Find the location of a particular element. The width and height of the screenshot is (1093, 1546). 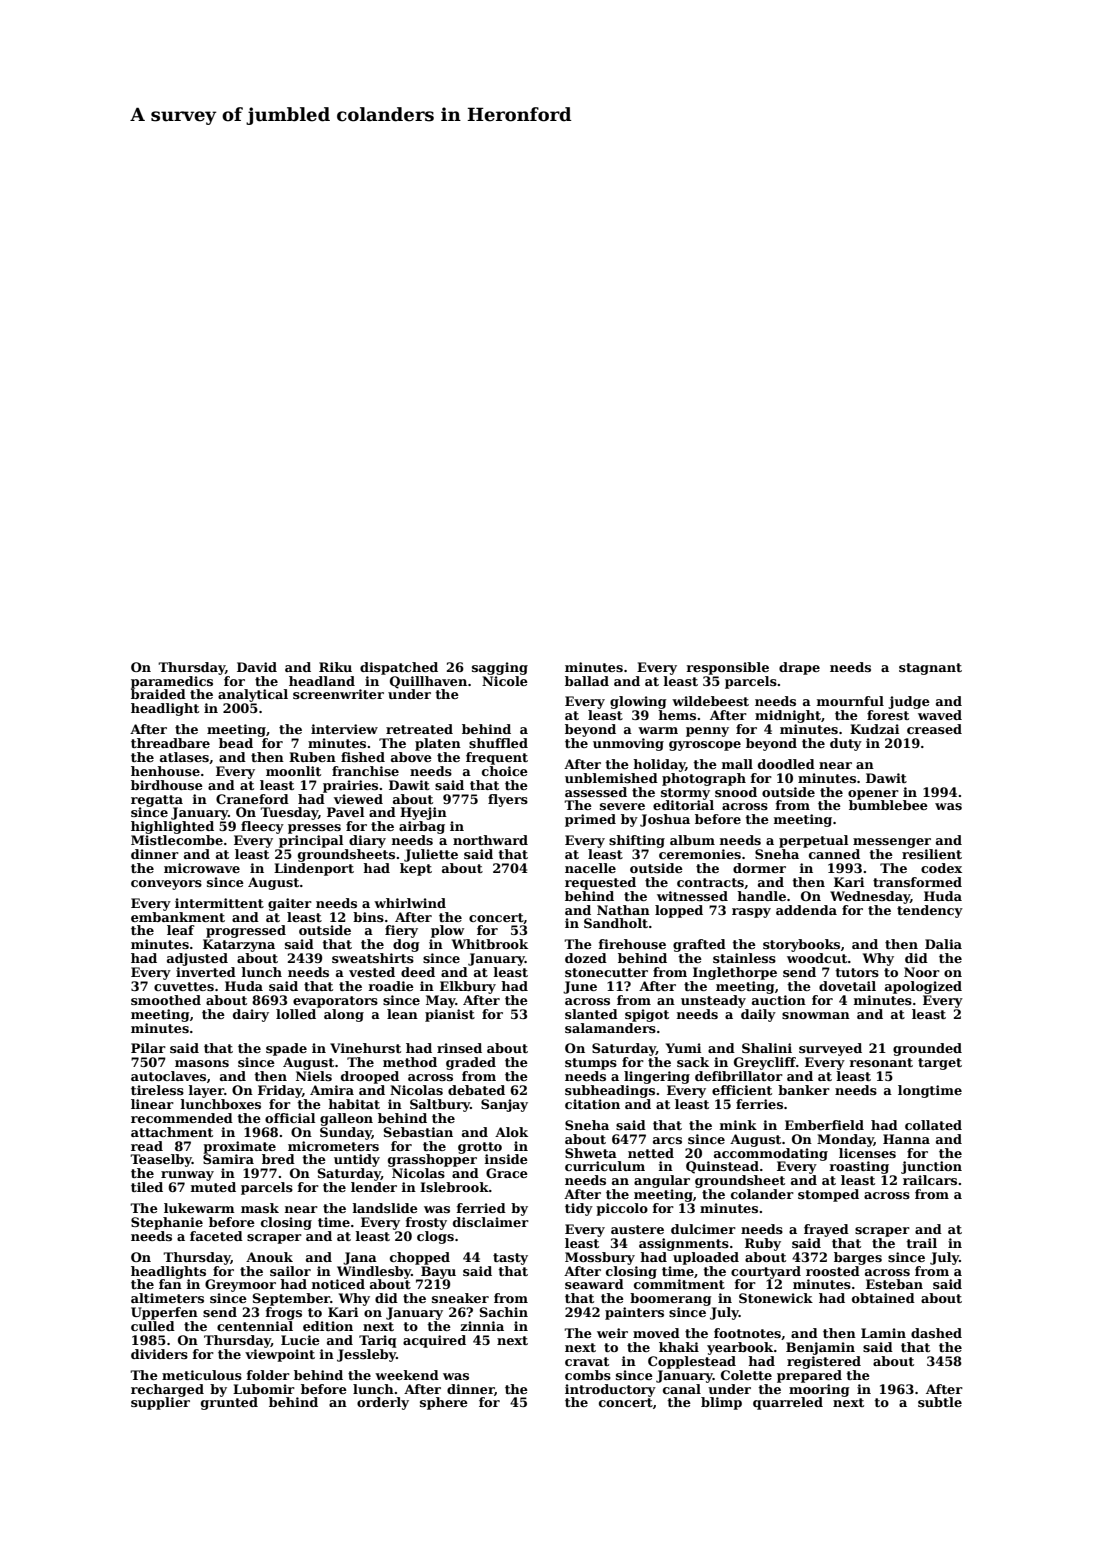

responsible is located at coordinates (728, 668).
